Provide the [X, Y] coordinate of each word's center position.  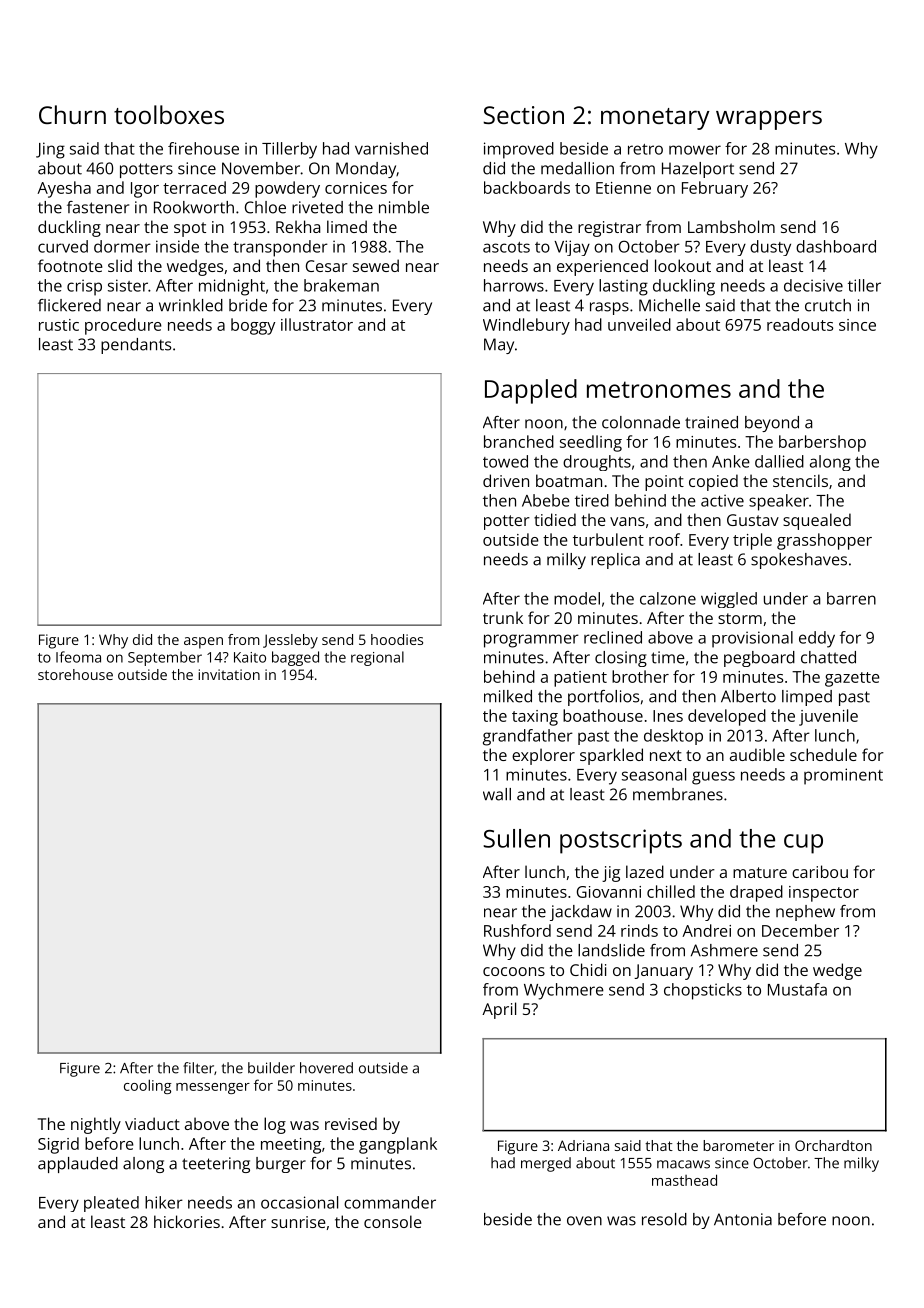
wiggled [729, 600]
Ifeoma [78, 657]
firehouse [203, 148]
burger [281, 1165]
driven [506, 480]
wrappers [769, 120]
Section [523, 115]
